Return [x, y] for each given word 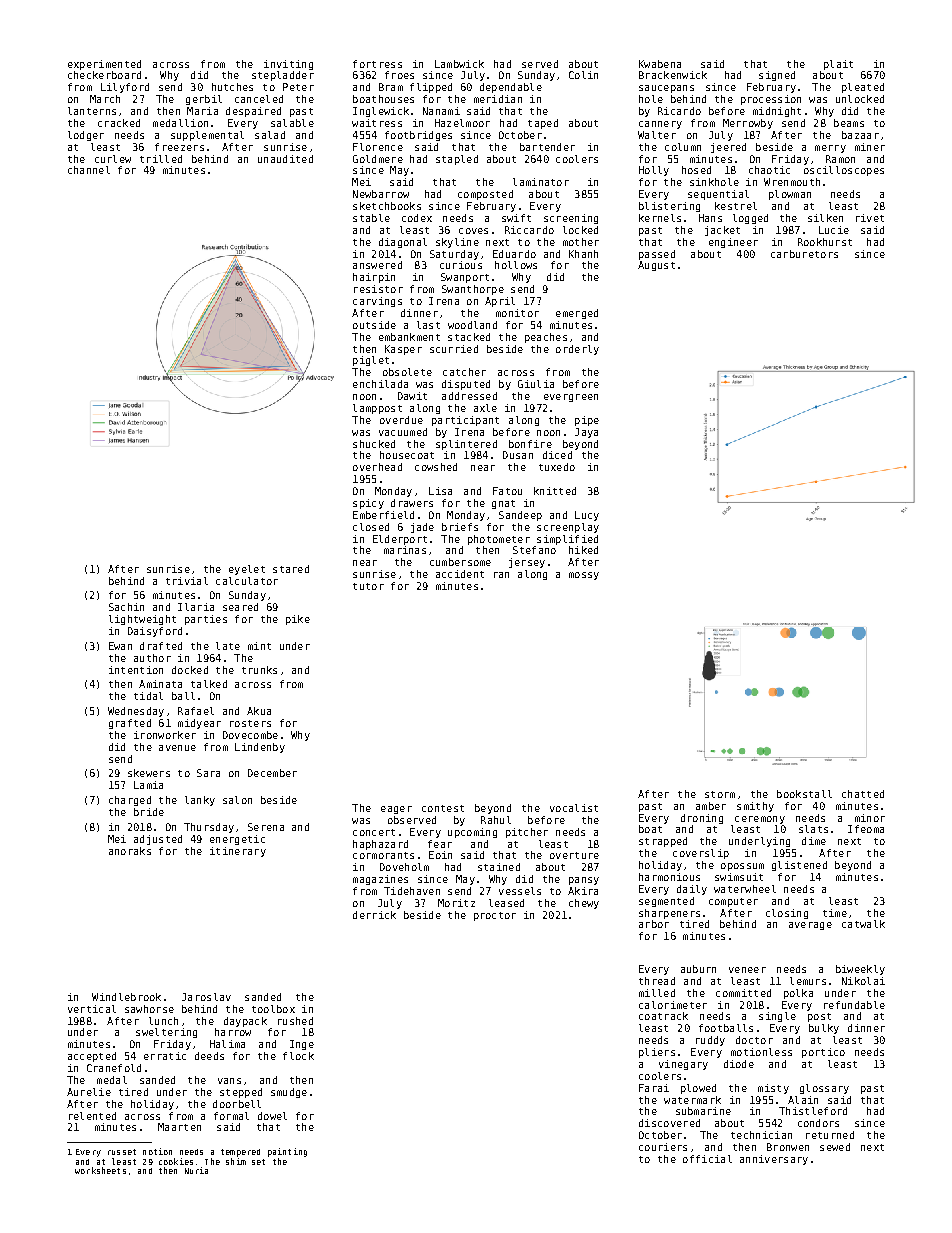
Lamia [148, 785]
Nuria [196, 1170]
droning [702, 819]
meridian [498, 99]
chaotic [769, 170]
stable [371, 218]
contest [443, 808]
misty [773, 1089]
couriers [663, 1147]
